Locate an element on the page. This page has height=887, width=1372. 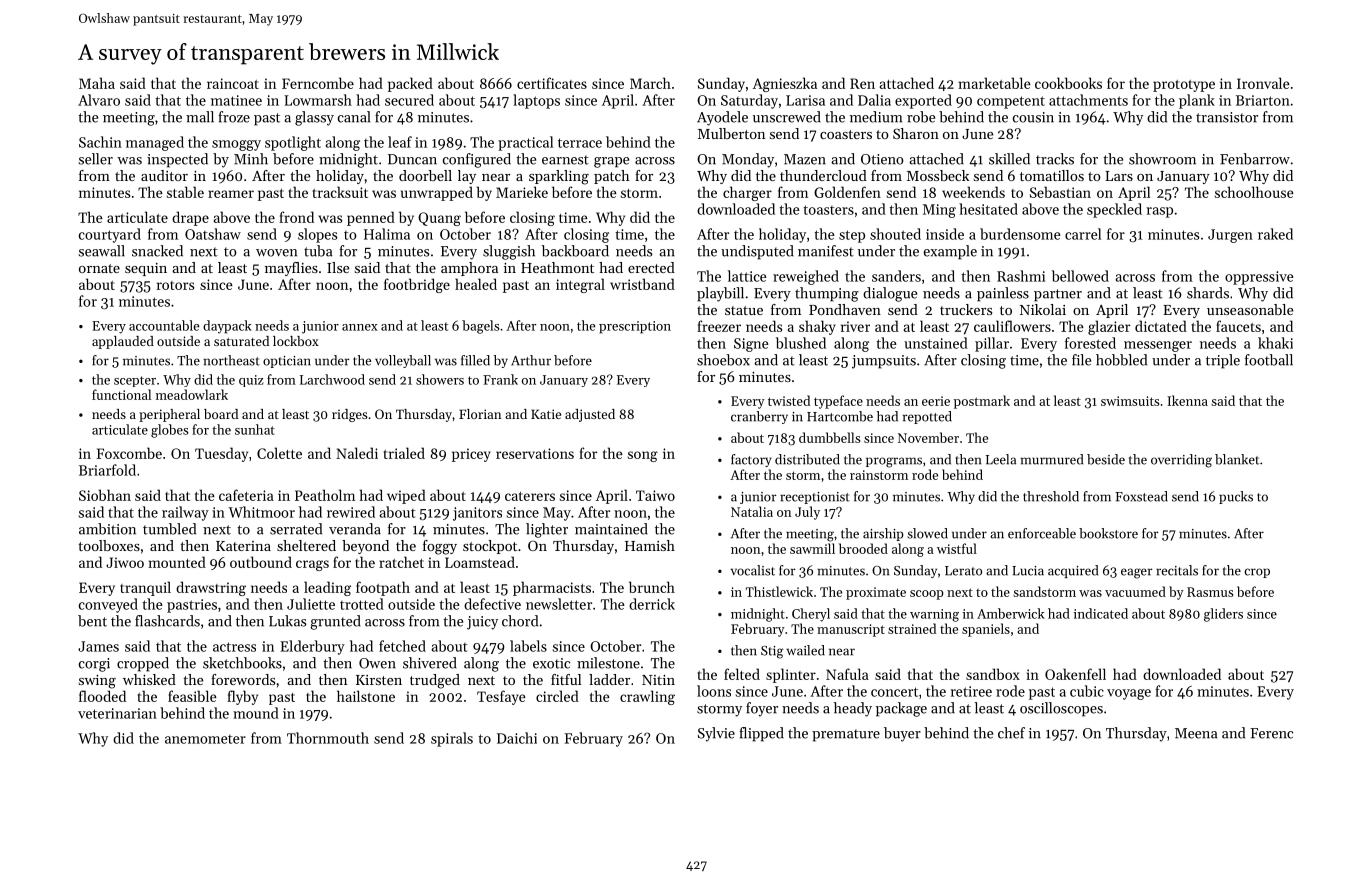
Saturday is located at coordinates (749, 101).
